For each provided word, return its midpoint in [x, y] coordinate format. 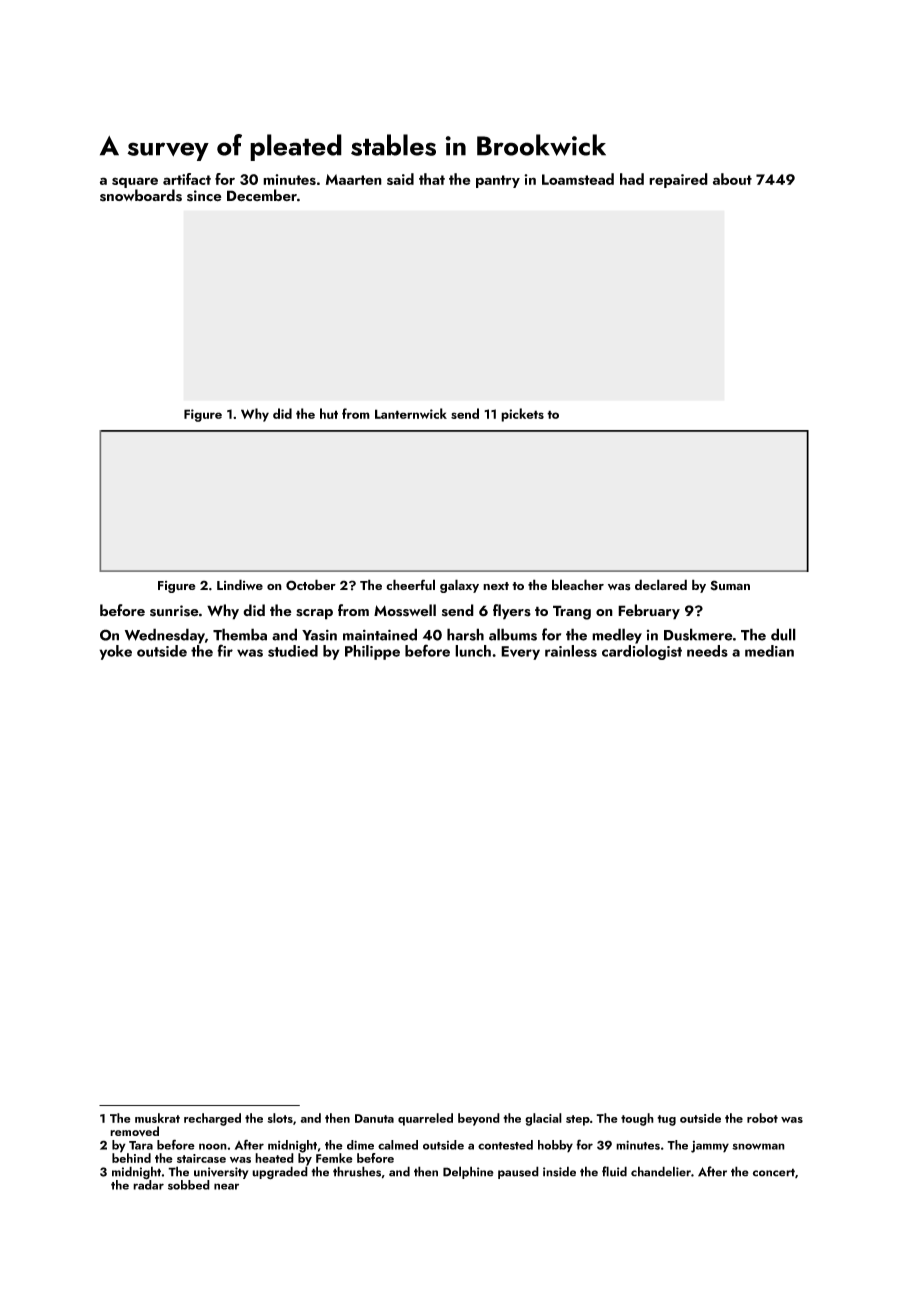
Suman [730, 585]
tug [666, 1120]
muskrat [157, 1118]
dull [783, 634]
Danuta [374, 1118]
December [262, 195]
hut [329, 413]
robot [762, 1118]
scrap [314, 614]
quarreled [425, 1119]
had [632, 179]
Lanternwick [411, 413]
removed [134, 1131]
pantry [498, 181]
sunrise [174, 611]
